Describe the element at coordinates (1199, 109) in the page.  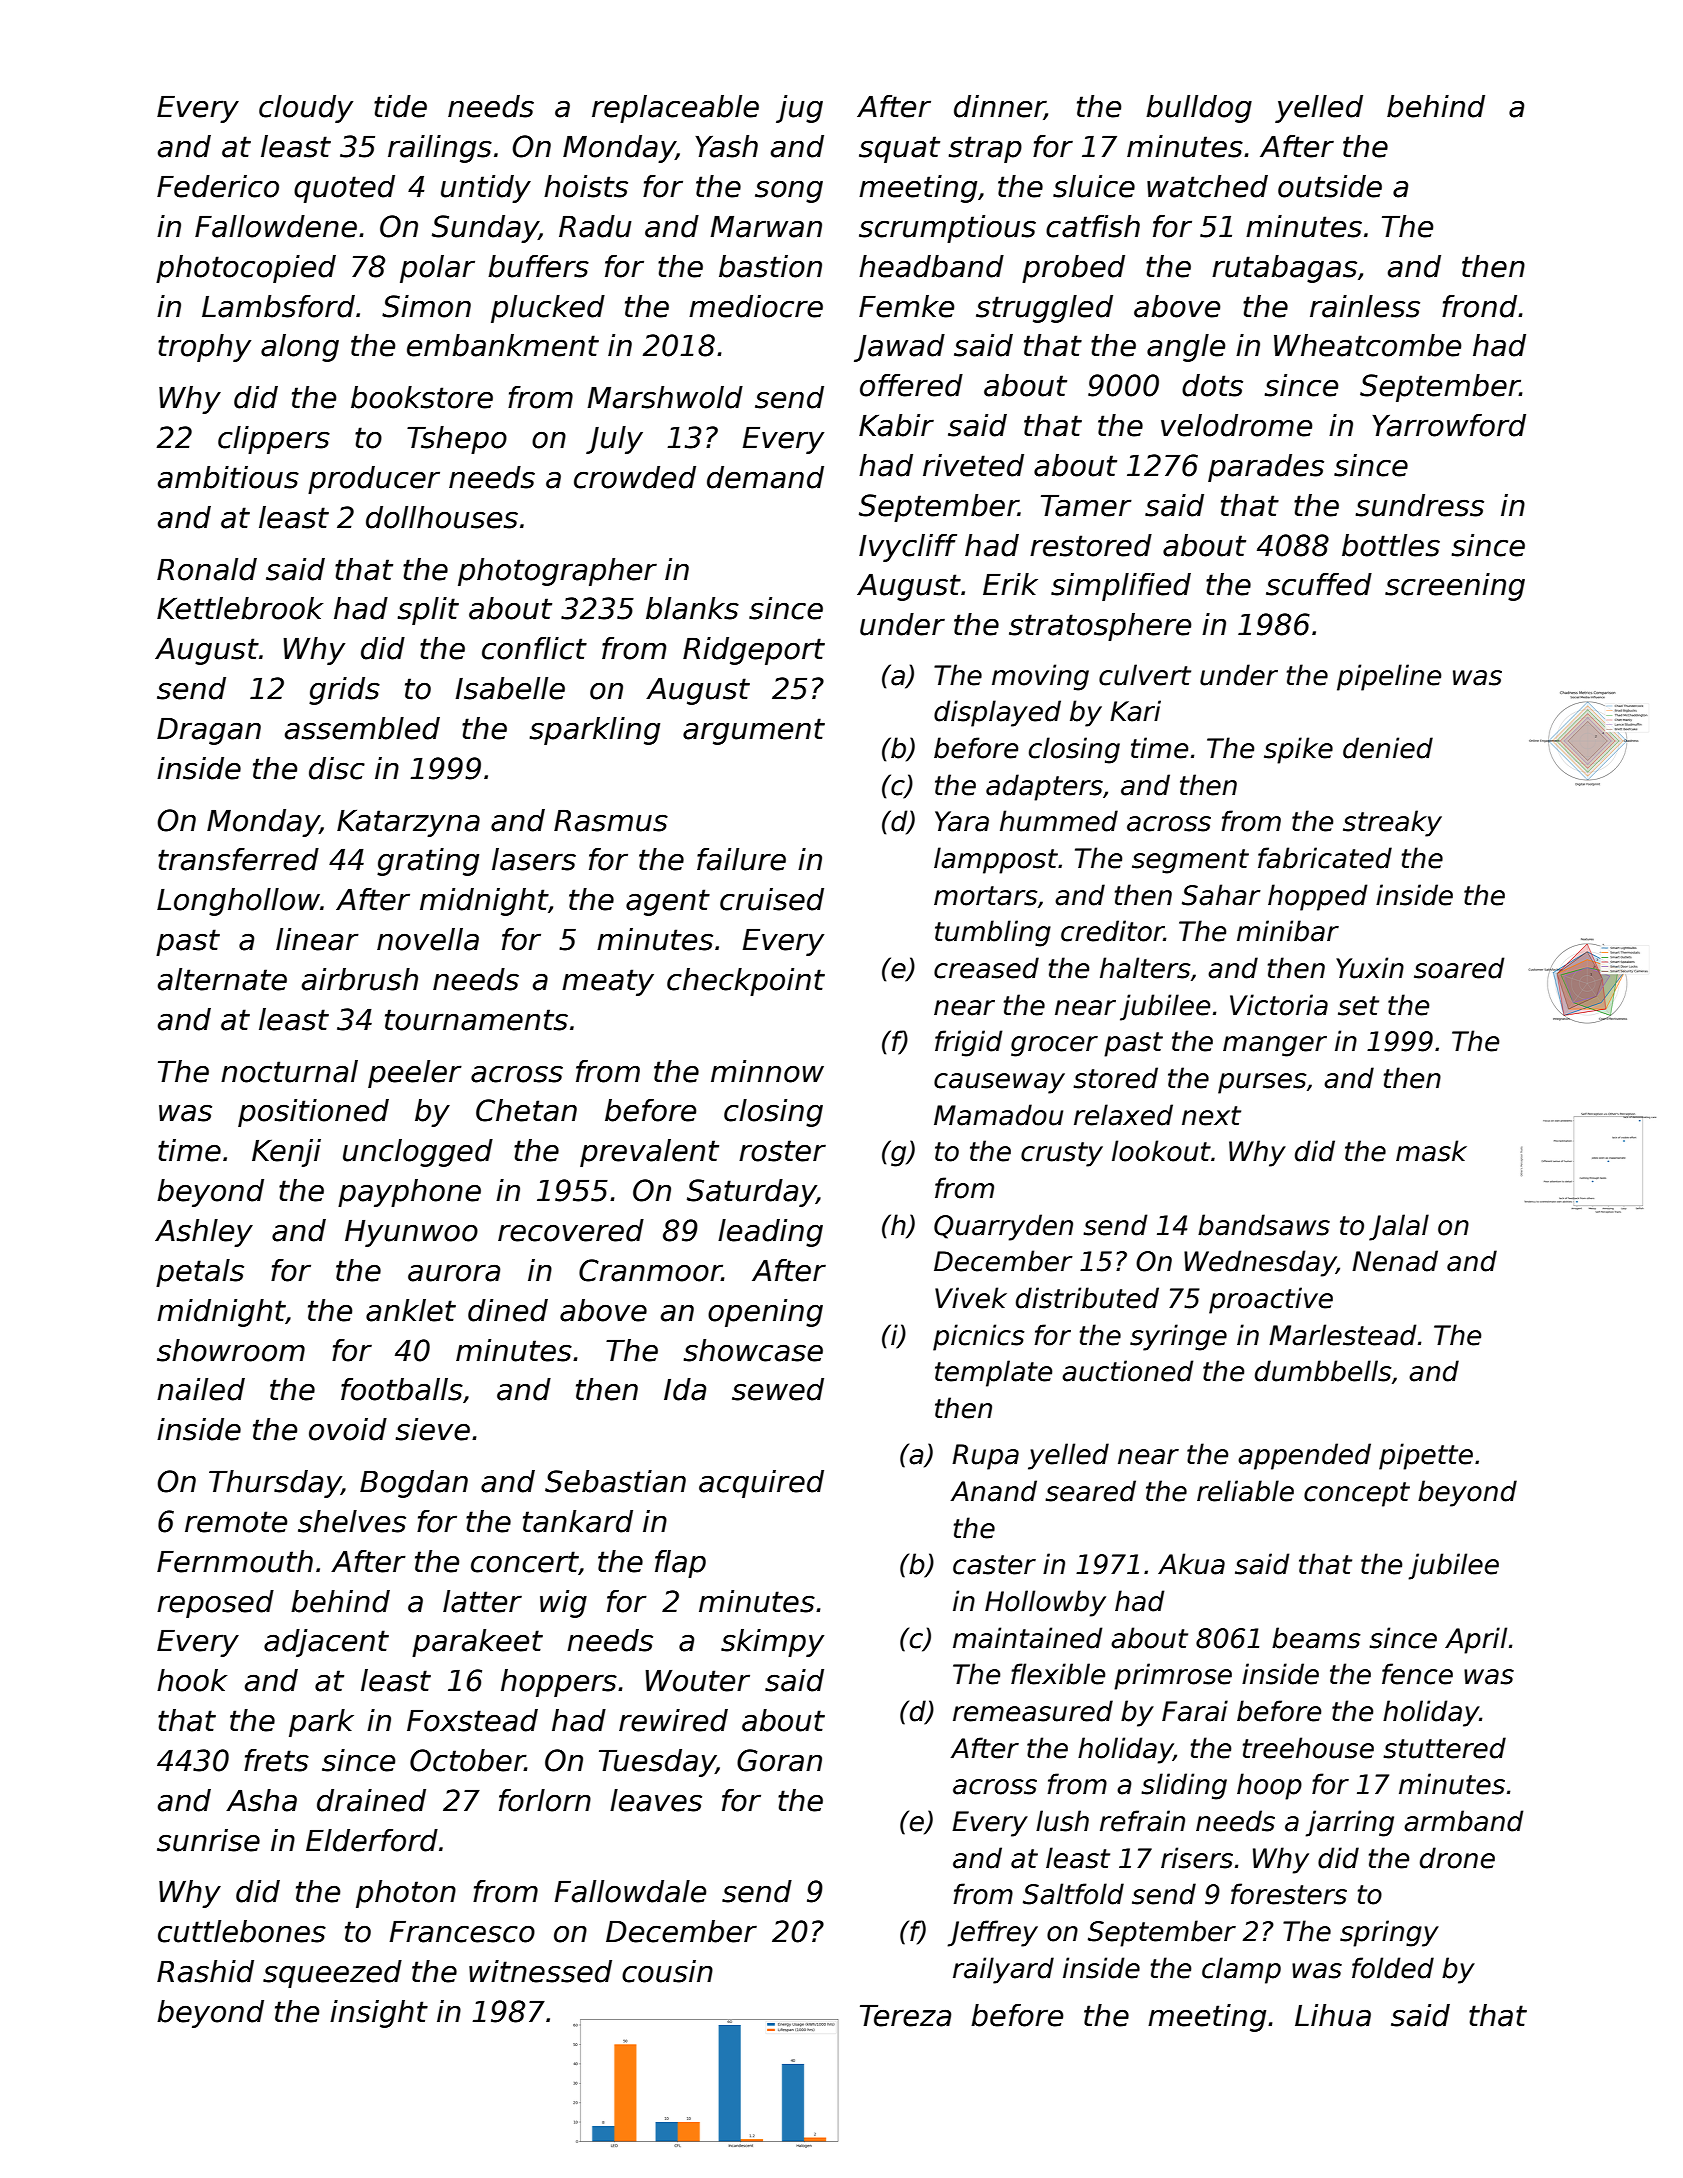
I see `bulldog` at that location.
